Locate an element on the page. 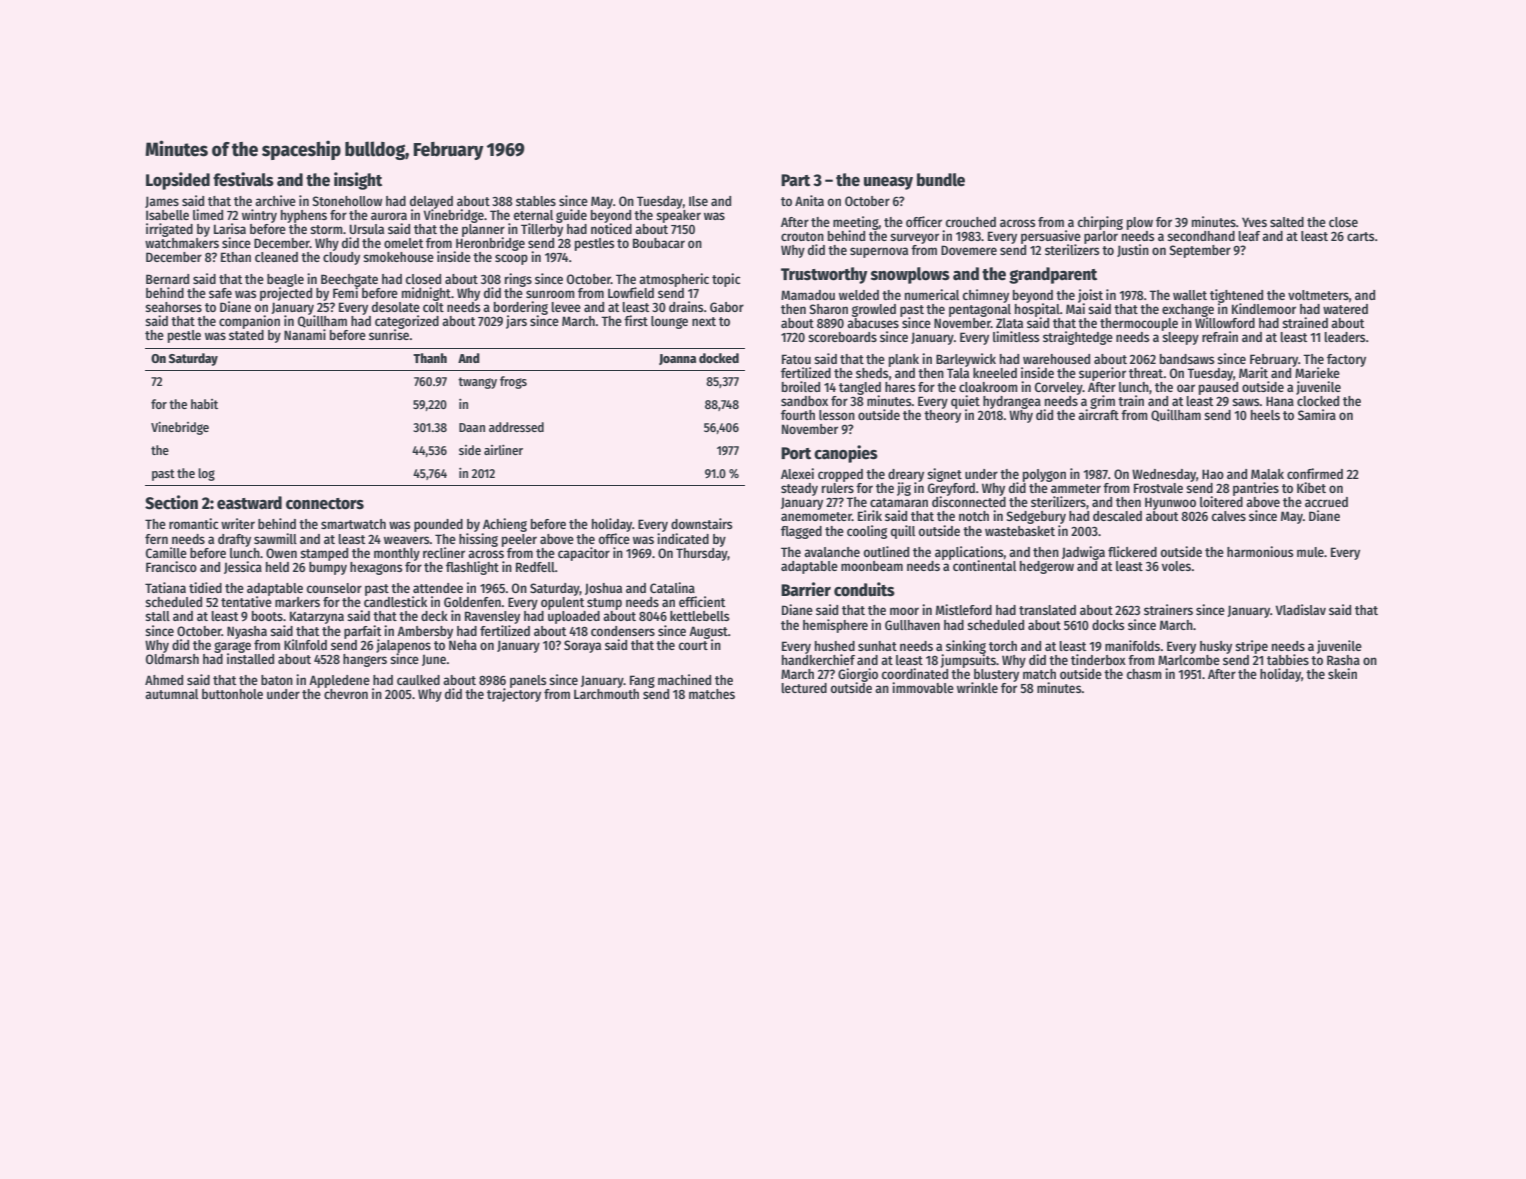 The image size is (1526, 1179). Port is located at coordinates (796, 453).
